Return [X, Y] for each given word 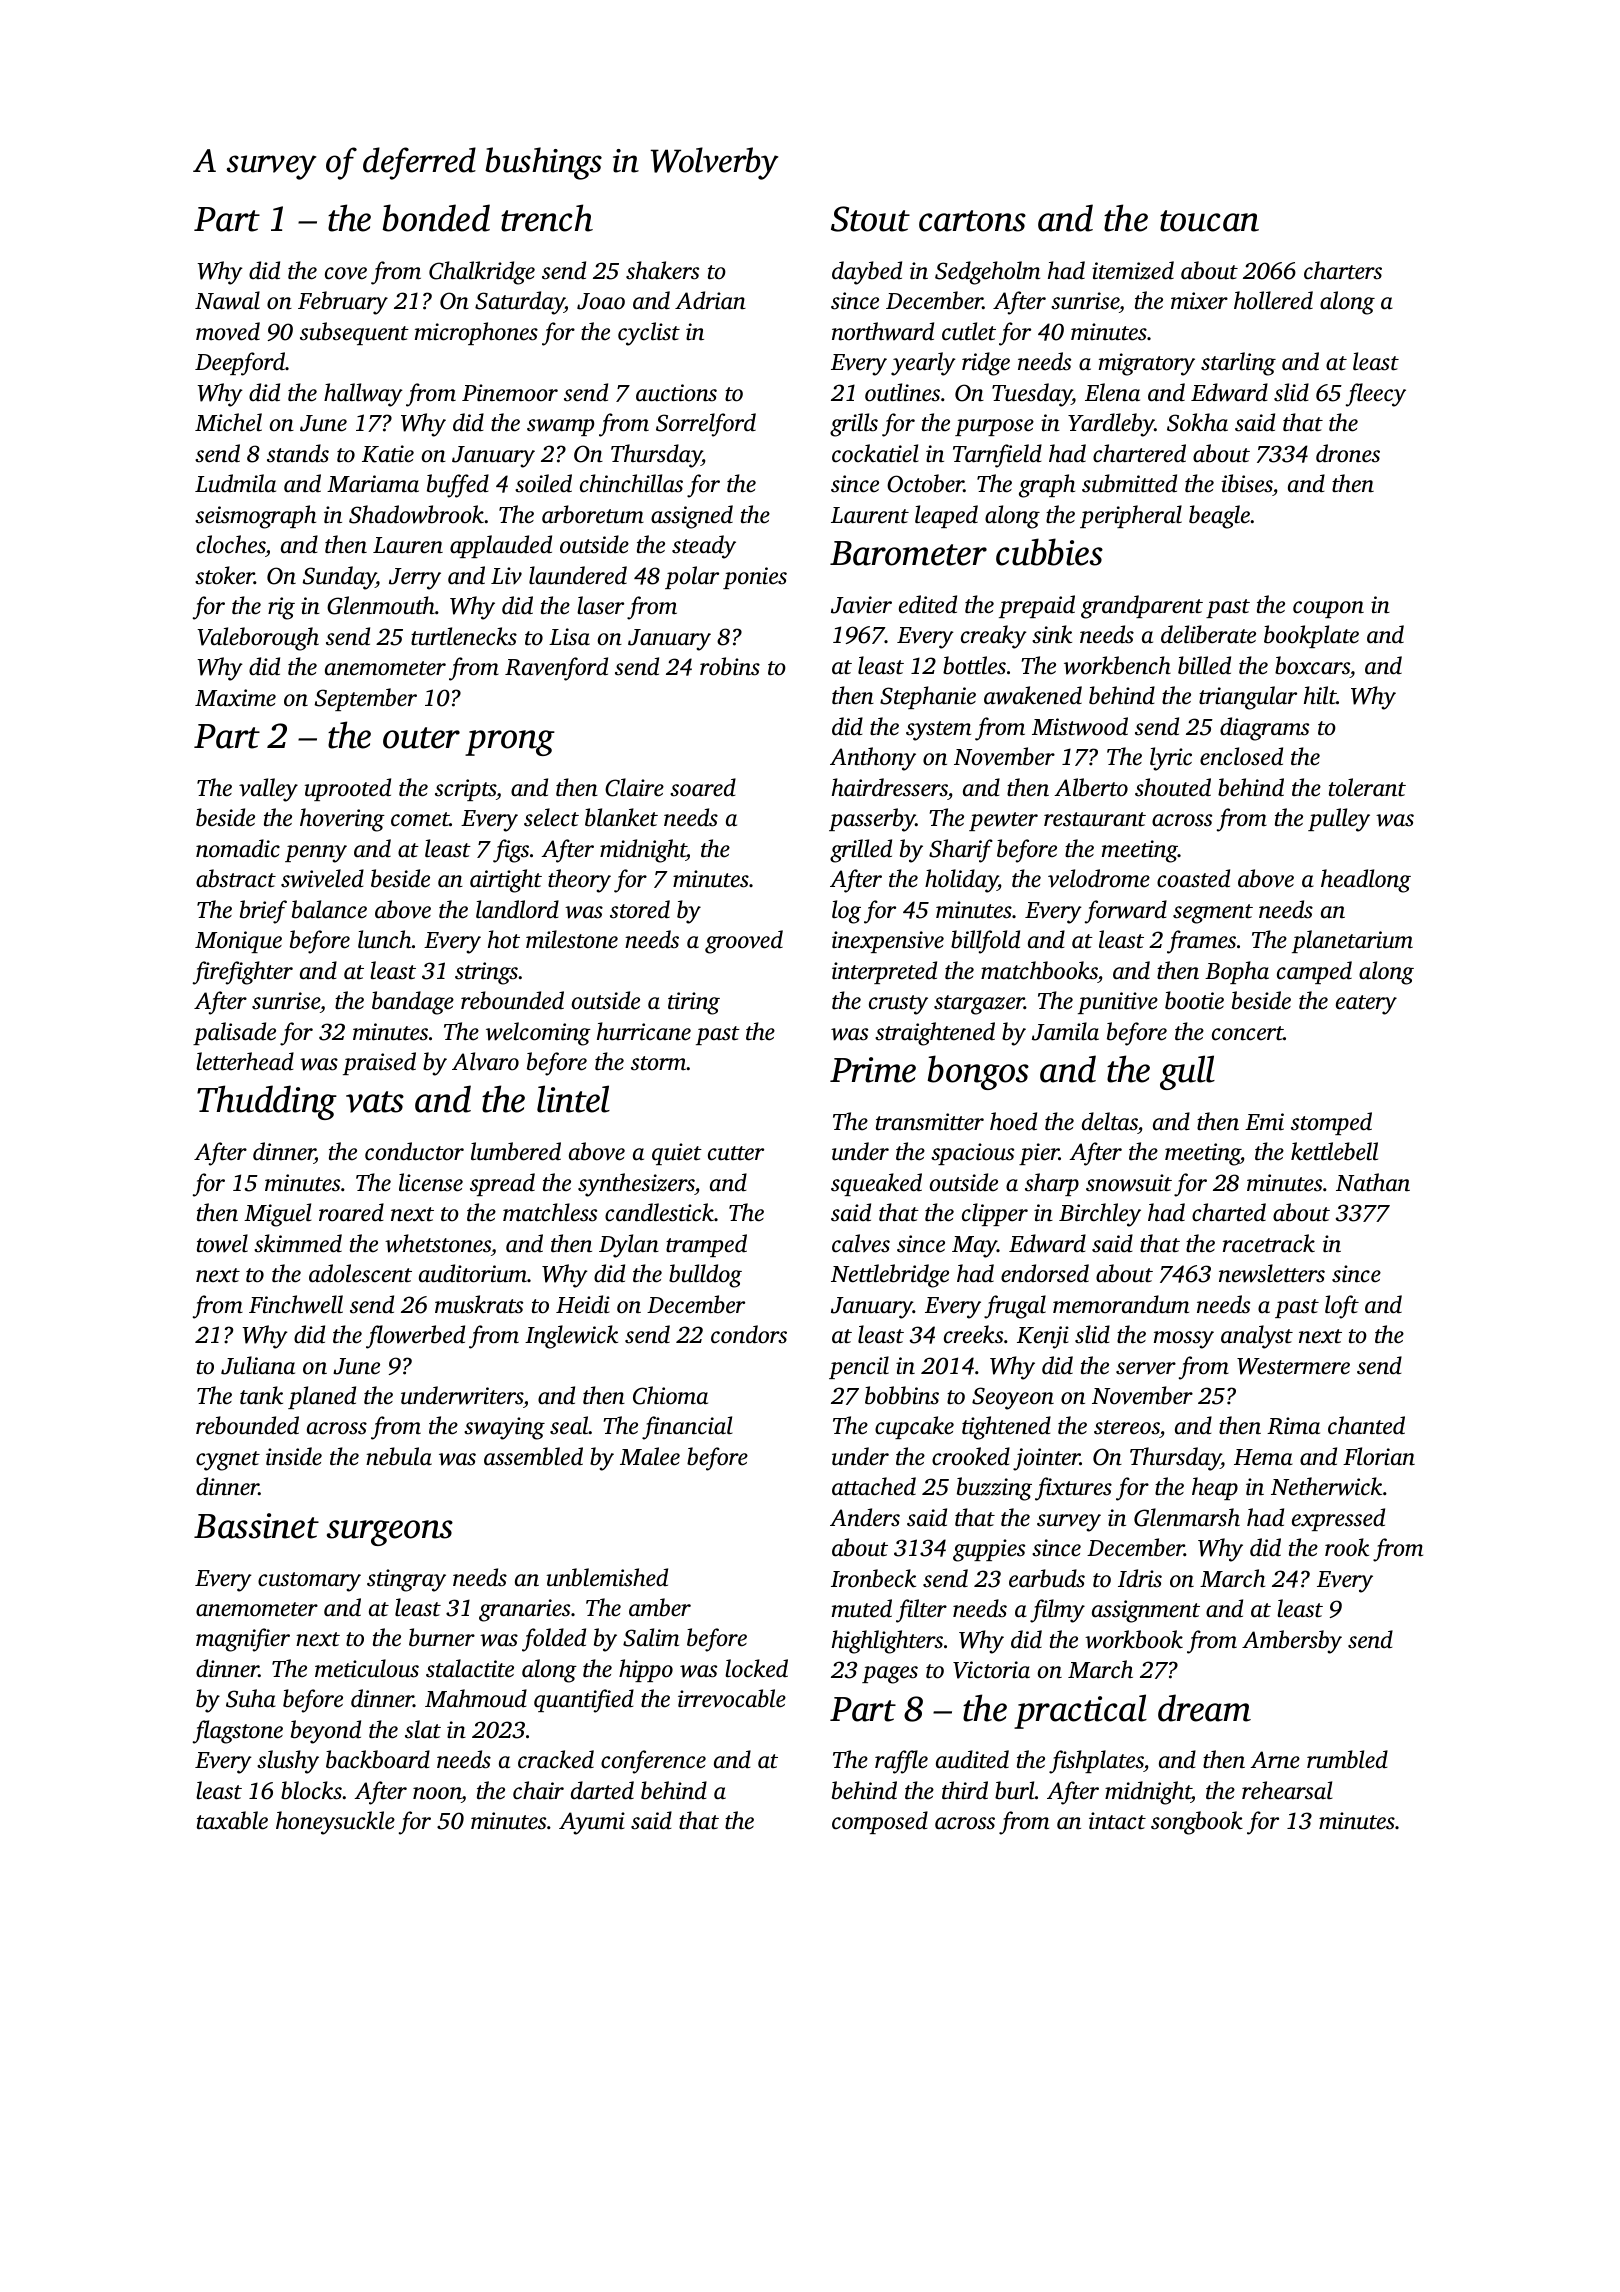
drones [1348, 453]
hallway [363, 395]
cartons [972, 221]
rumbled [1347, 1759]
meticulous [367, 1668]
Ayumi [592, 1823]
